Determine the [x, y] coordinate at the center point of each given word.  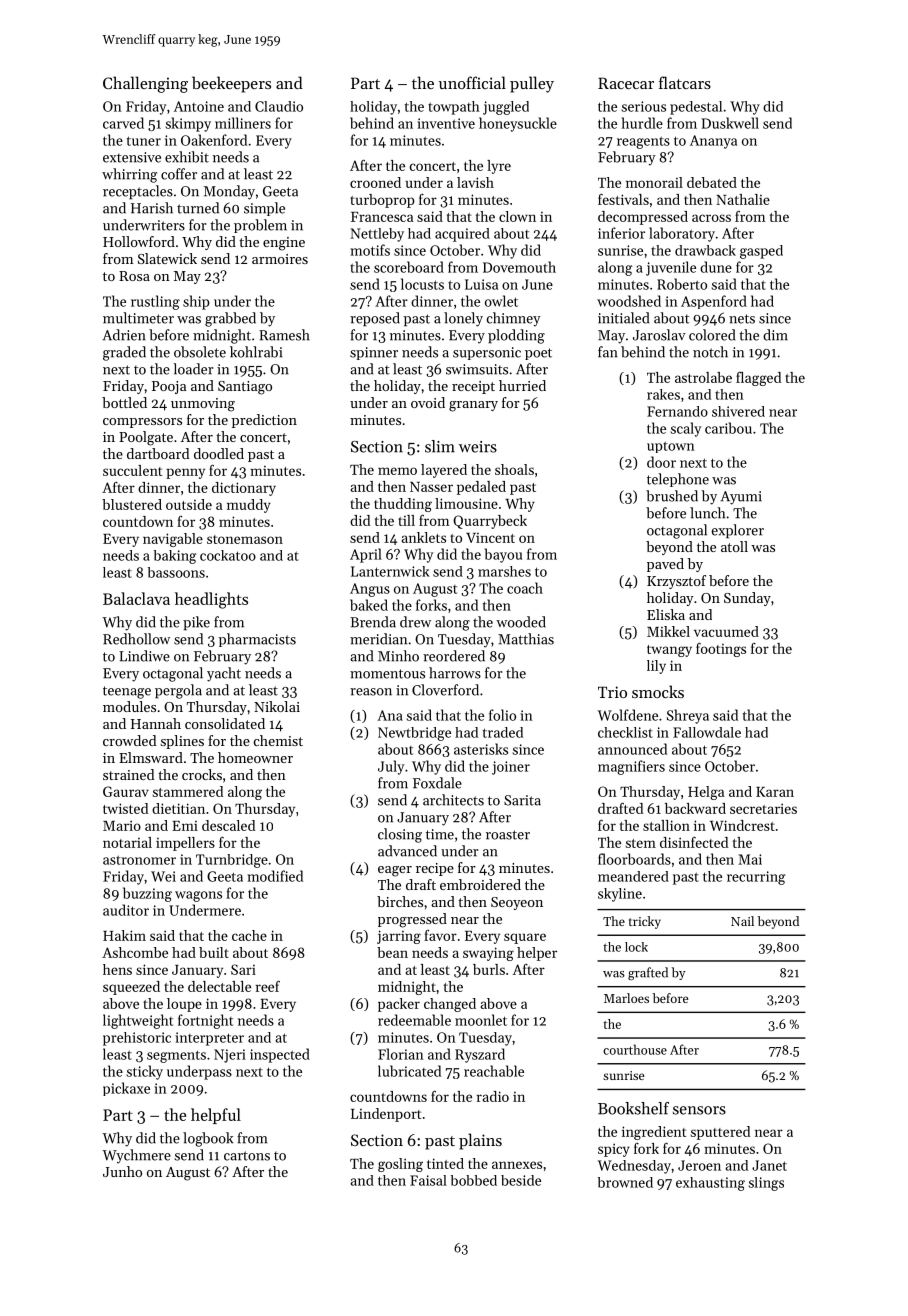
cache [249, 935]
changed [450, 1005]
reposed [375, 319]
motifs [370, 250]
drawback [705, 250]
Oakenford [214, 140]
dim [775, 335]
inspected [280, 1055]
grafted [648, 973]
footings [721, 650]
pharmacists [257, 640]
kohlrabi [256, 352]
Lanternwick [390, 571]
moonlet [481, 1020]
